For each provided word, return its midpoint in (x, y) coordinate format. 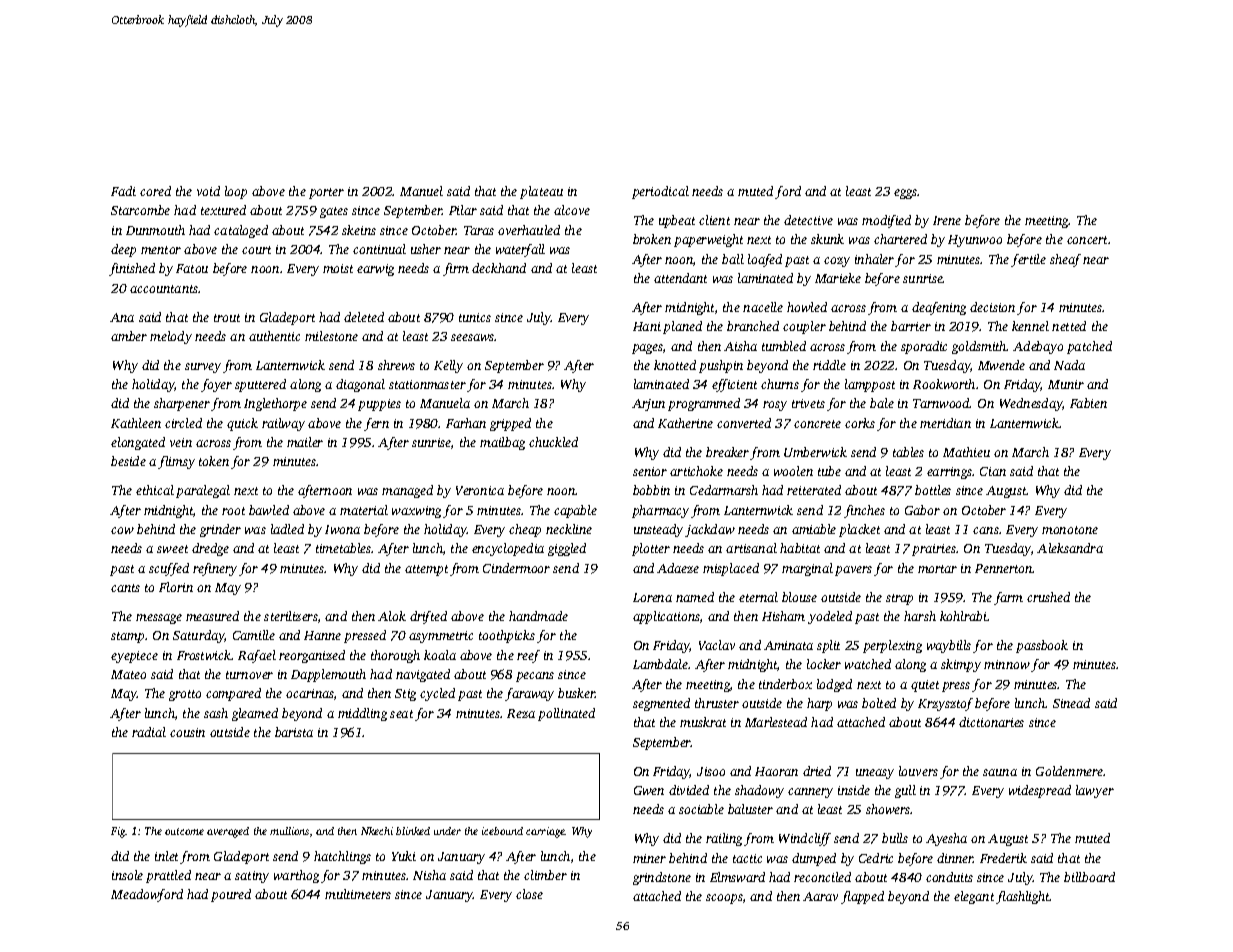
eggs (905, 194)
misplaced (731, 569)
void (208, 191)
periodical (660, 192)
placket (859, 530)
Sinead (1071, 703)
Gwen (649, 790)
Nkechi (377, 831)
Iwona (342, 529)
